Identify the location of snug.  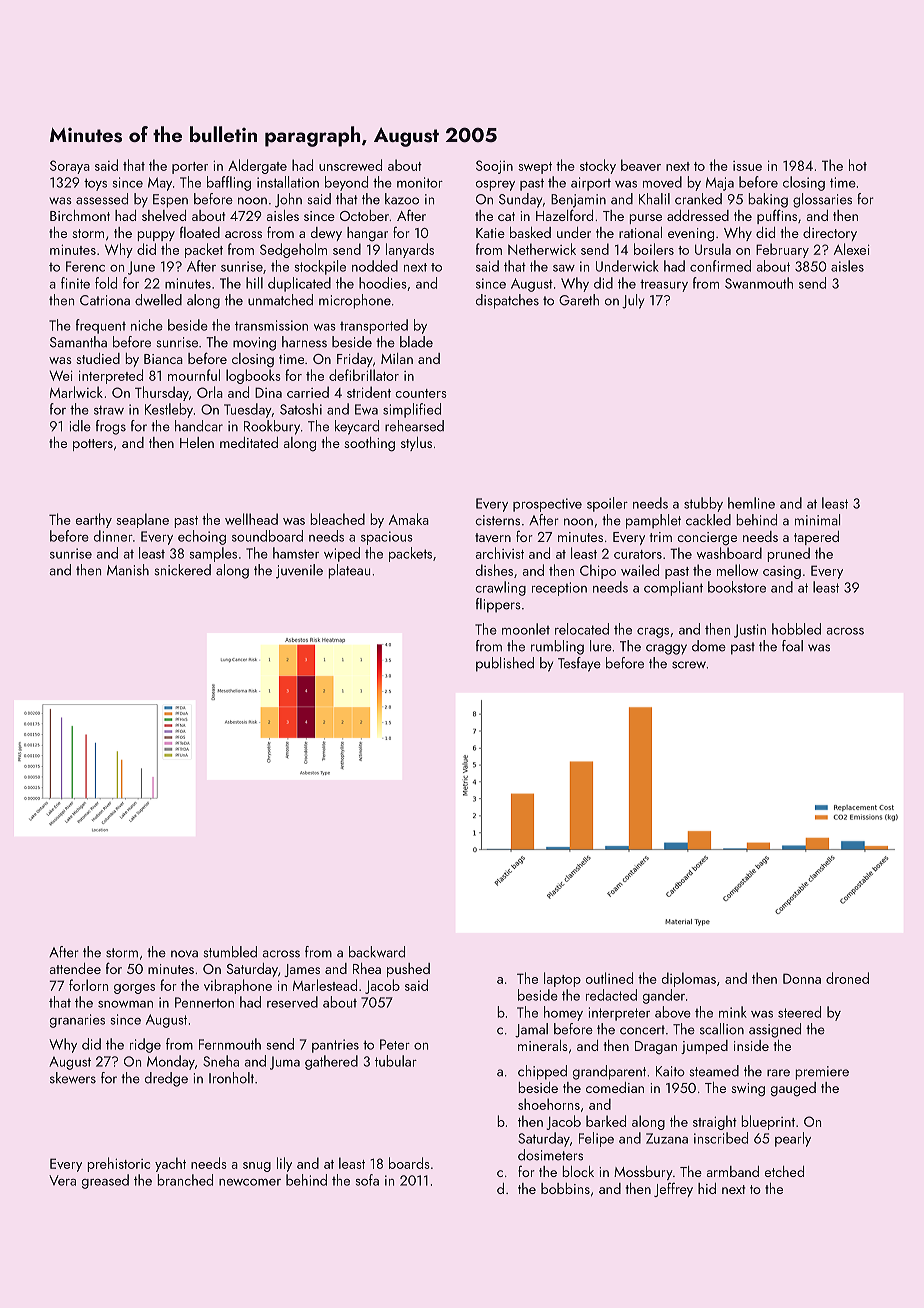
(257, 1167).
